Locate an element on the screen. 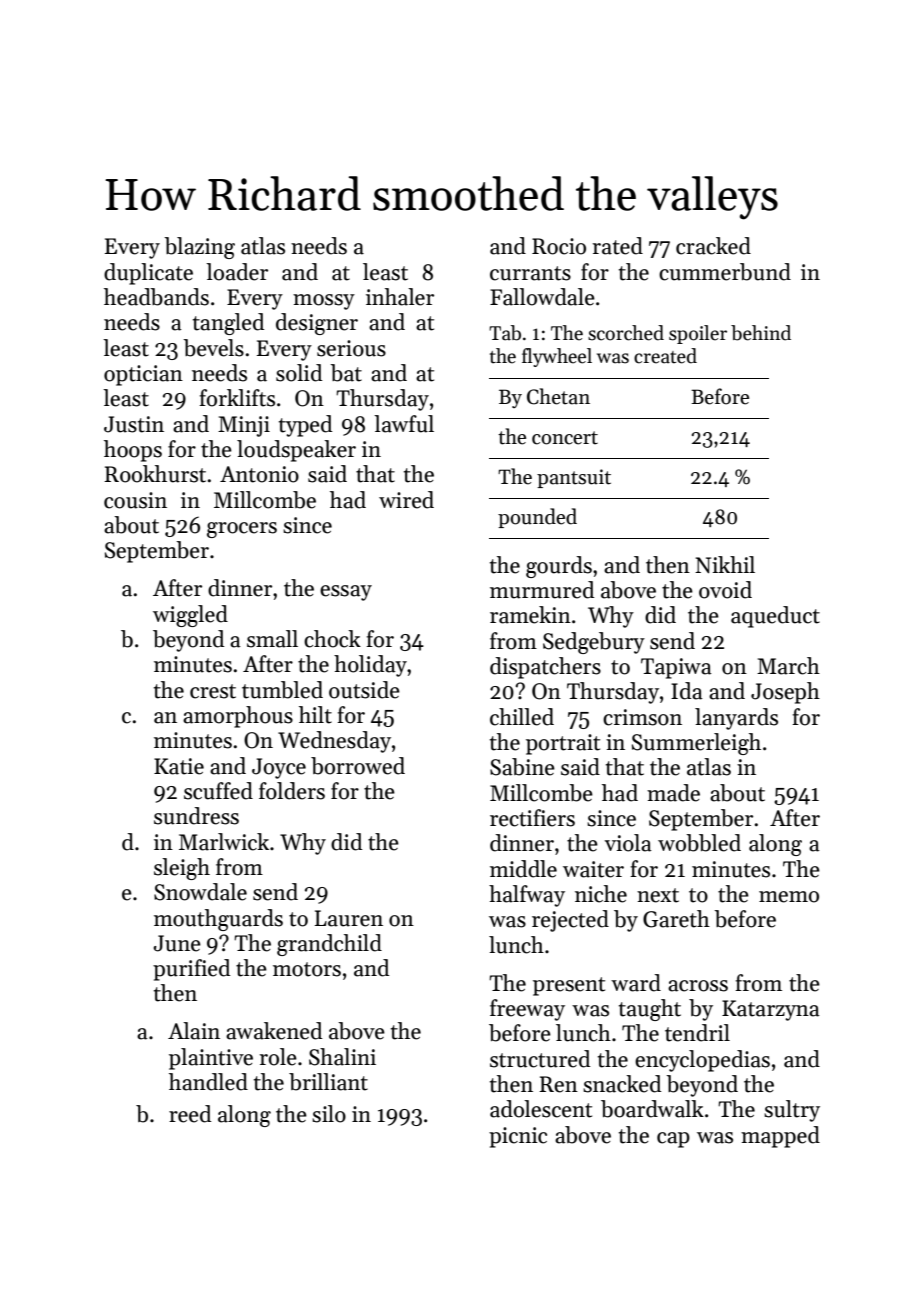  wobbled is located at coordinates (699, 843).
